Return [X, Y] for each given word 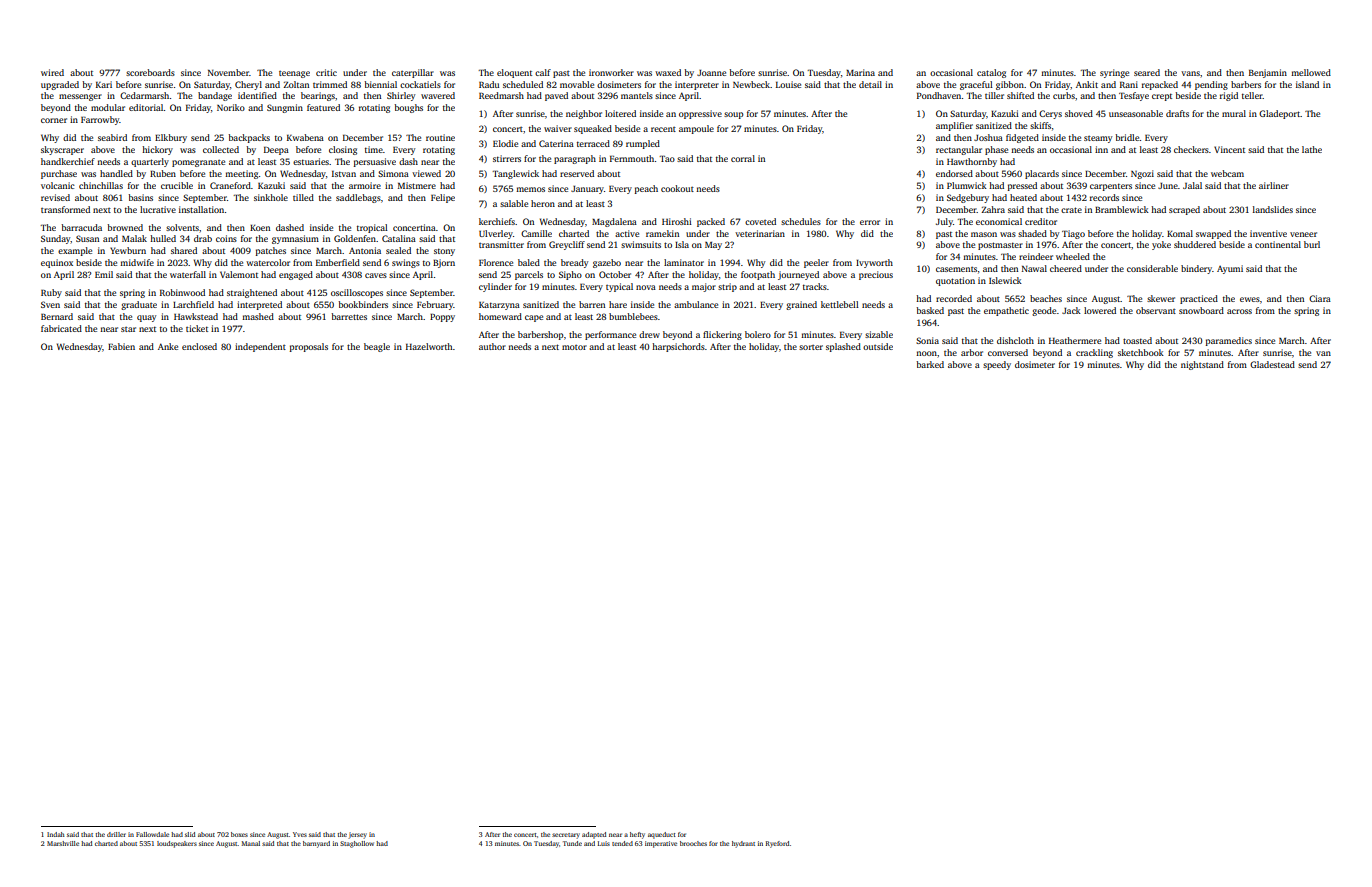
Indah [56, 834]
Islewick [1005, 280]
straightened [252, 293]
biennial [380, 84]
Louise [788, 84]
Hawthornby [972, 162]
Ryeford [778, 844]
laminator [684, 262]
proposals [309, 347]
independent [260, 347]
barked [930, 364]
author [492, 346]
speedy [997, 365]
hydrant [743, 844]
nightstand [1202, 365]
